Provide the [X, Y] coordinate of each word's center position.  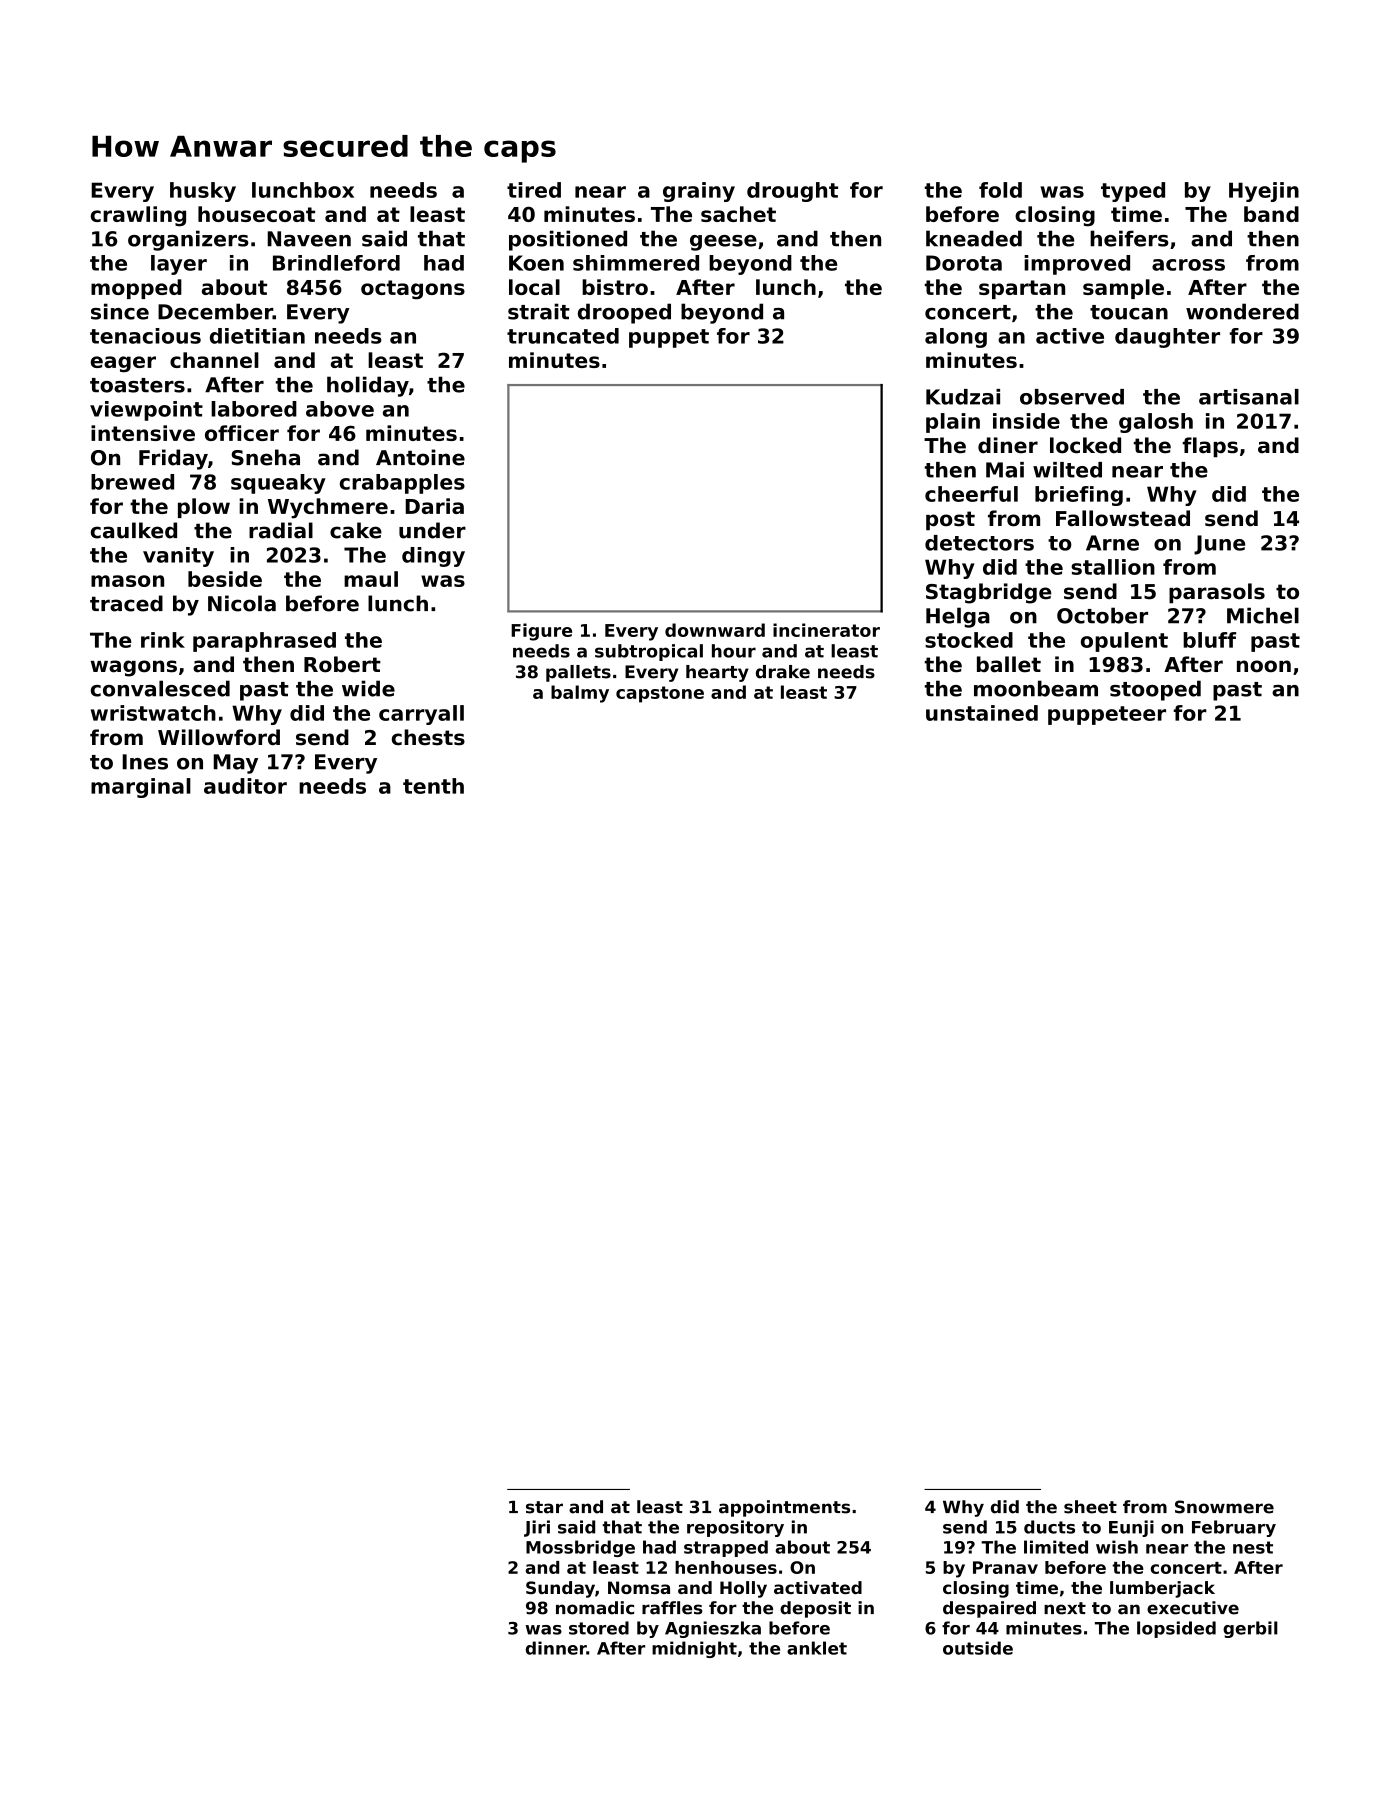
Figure [541, 632]
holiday [368, 386]
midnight [694, 1649]
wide [368, 688]
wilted [1067, 470]
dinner [556, 1648]
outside [978, 1648]
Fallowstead [1123, 518]
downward [715, 630]
